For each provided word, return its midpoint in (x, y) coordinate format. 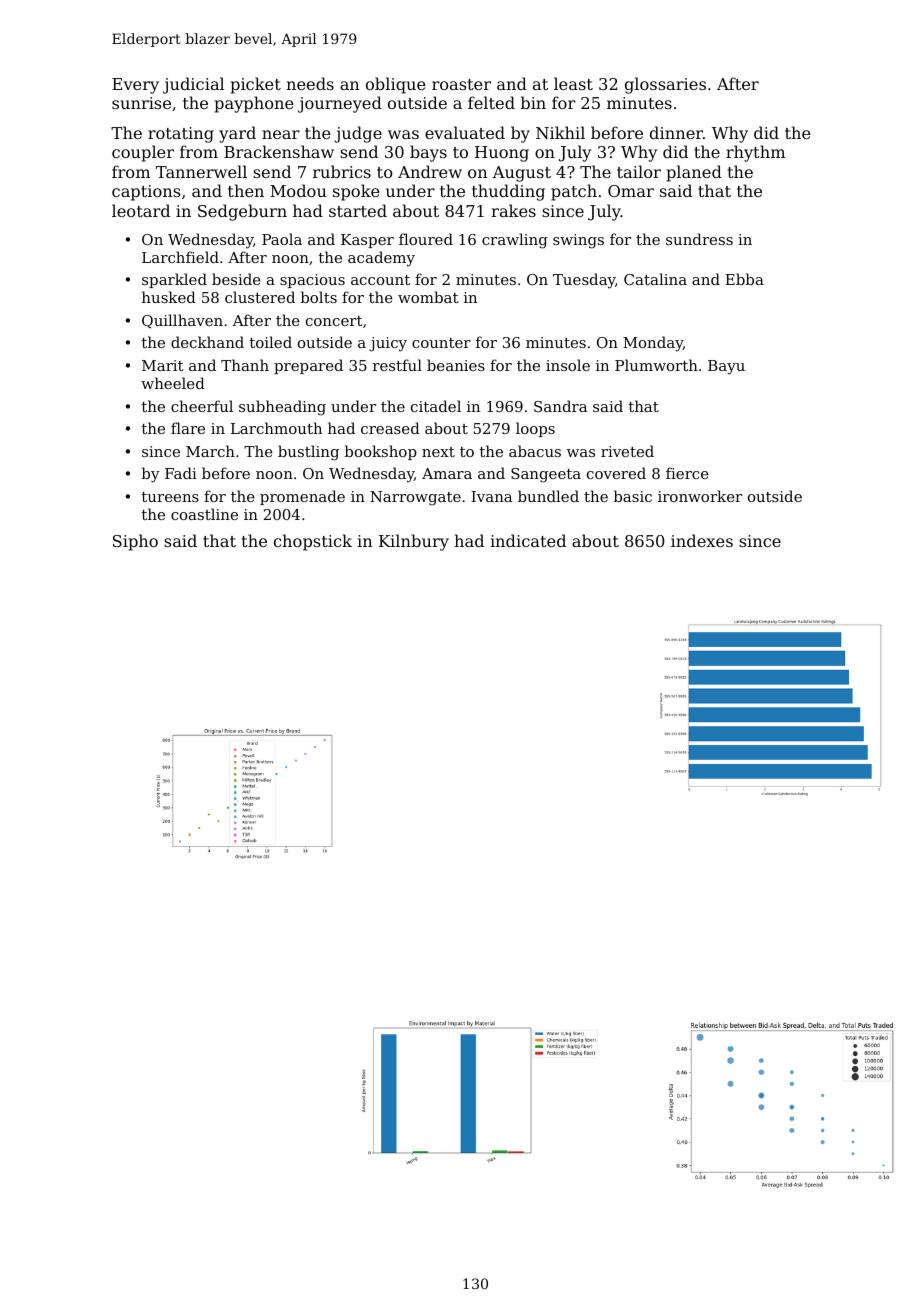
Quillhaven (182, 321)
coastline (204, 514)
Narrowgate (415, 498)
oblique (396, 85)
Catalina (655, 279)
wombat (428, 297)
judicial (193, 85)
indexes (702, 540)
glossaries (665, 85)
